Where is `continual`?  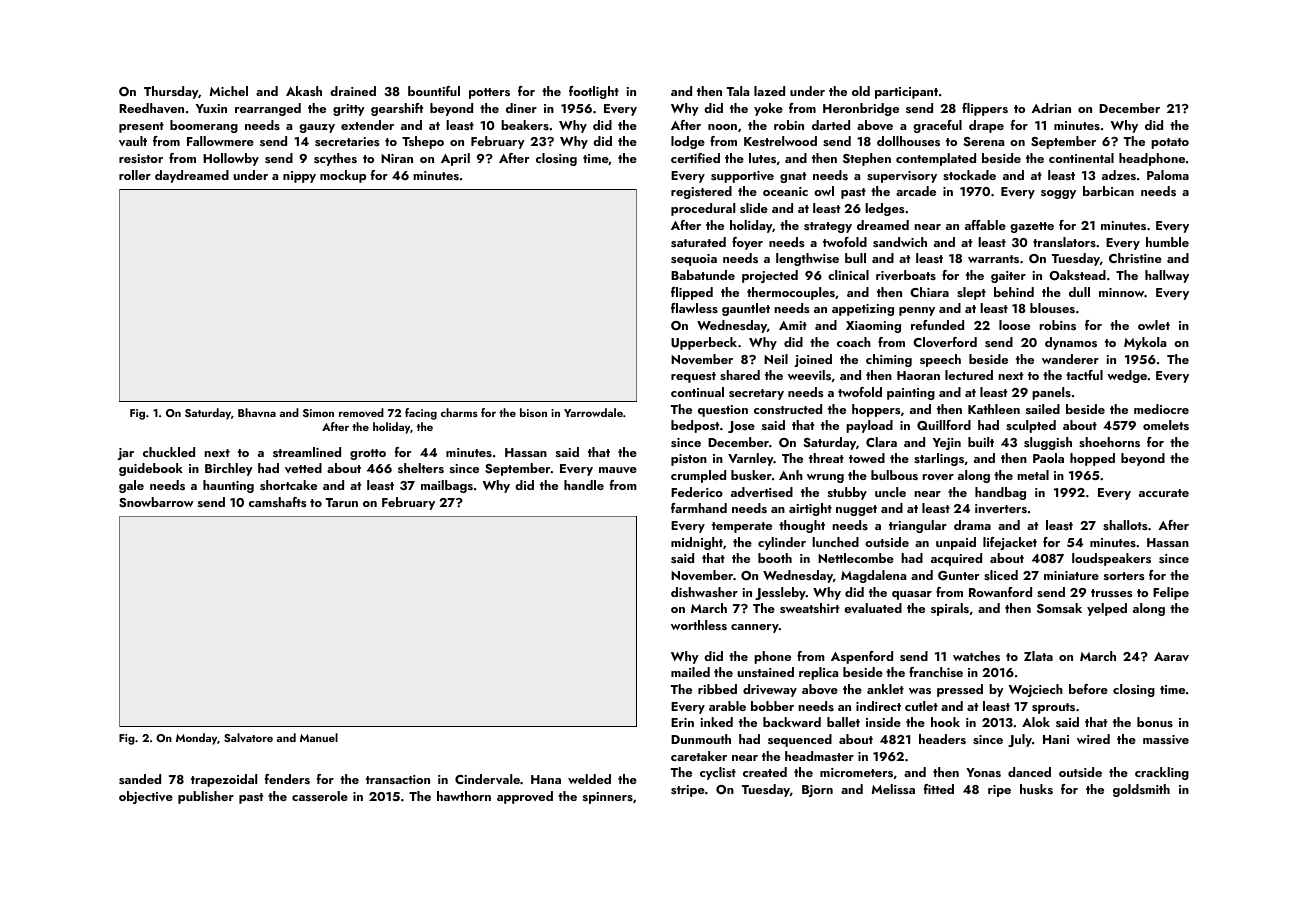 continual is located at coordinates (697, 392).
